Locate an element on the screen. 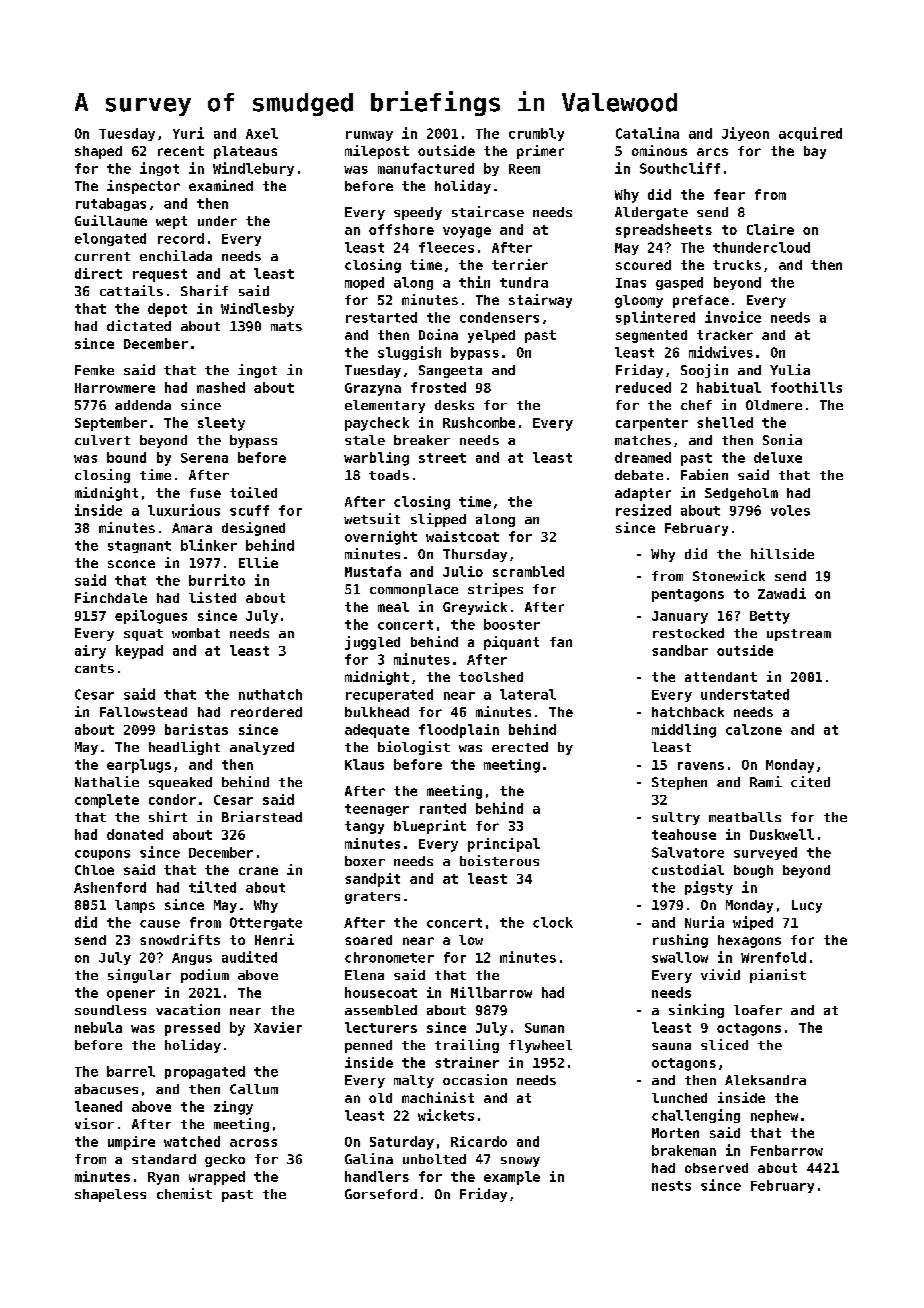 The height and width of the screenshot is (1308, 924). dictated is located at coordinates (139, 325).
